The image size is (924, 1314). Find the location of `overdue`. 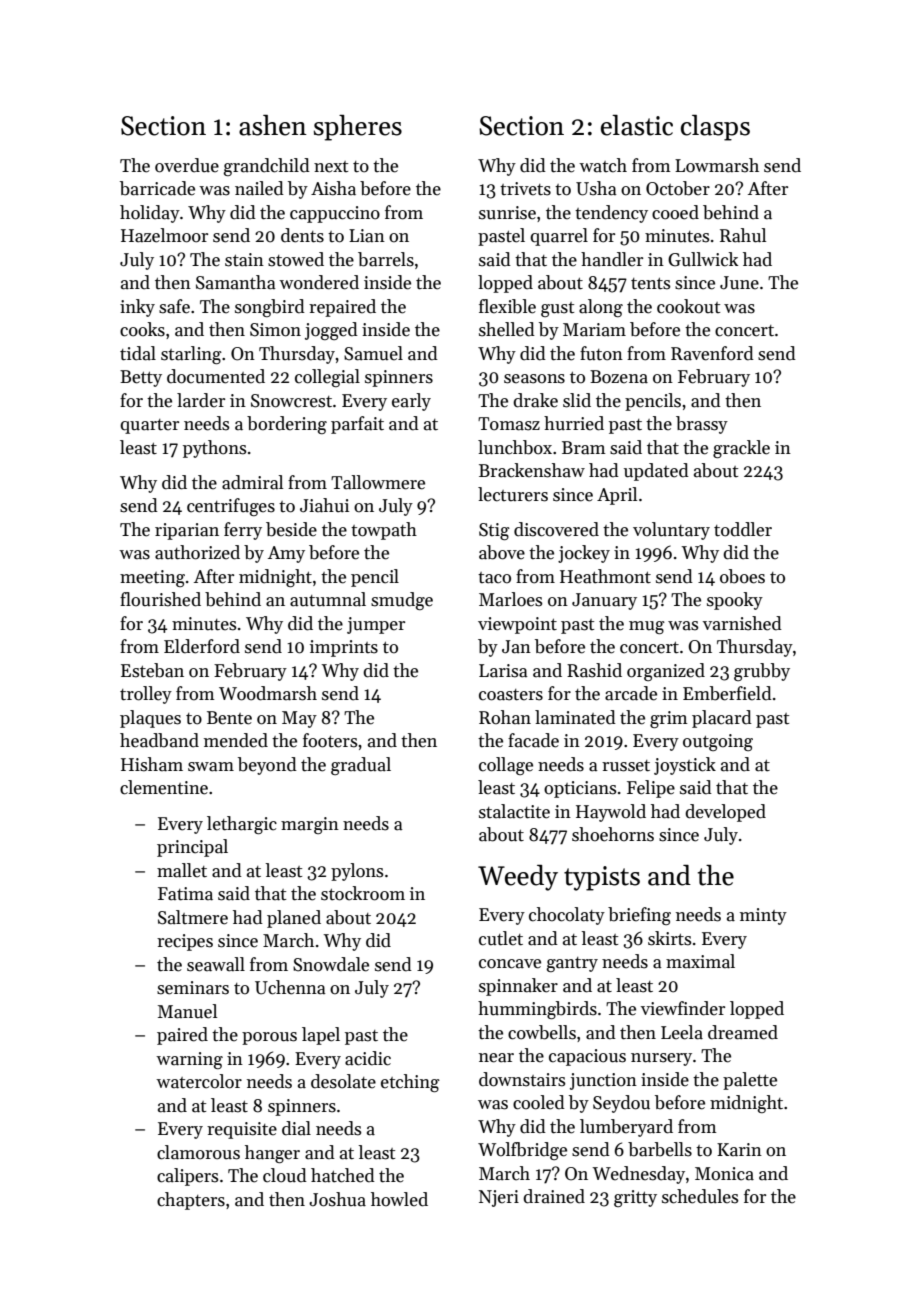

overdue is located at coordinates (187, 165).
